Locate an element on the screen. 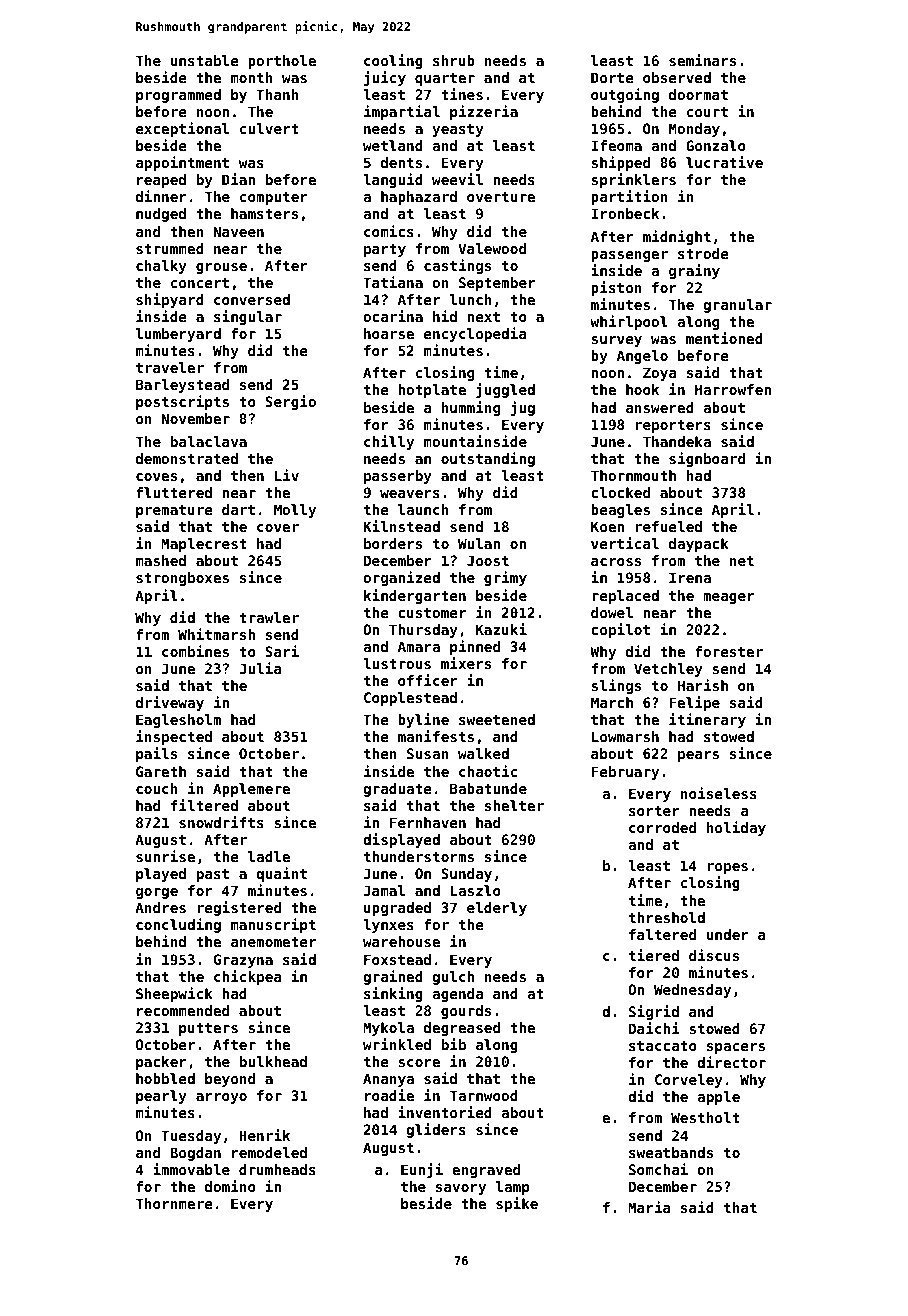  domino is located at coordinates (230, 1186).
